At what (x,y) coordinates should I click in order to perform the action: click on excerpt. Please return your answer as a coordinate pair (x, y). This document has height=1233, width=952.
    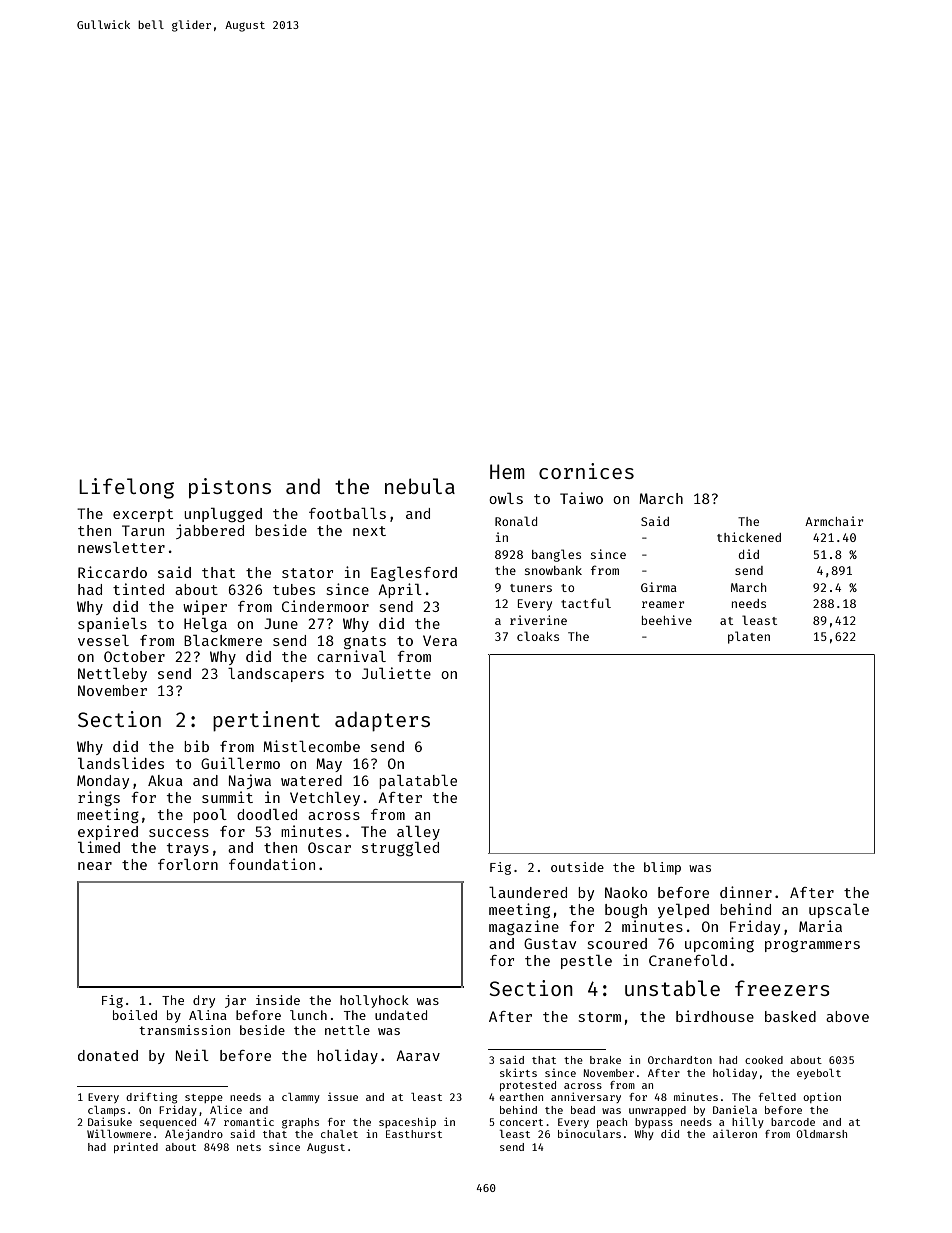
    Looking at the image, I should click on (143, 515).
